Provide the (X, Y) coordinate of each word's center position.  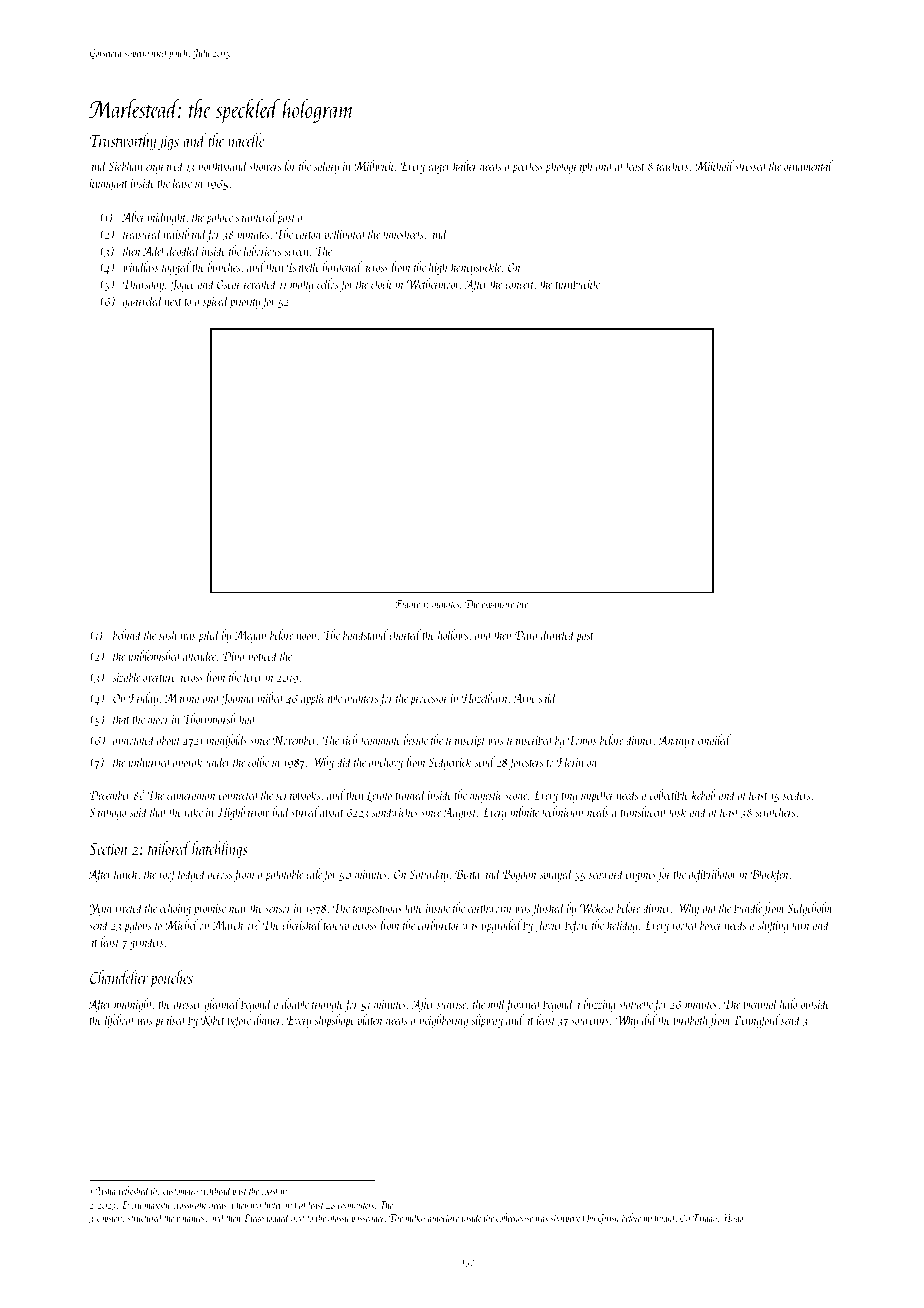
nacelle (246, 140)
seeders (796, 794)
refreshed (134, 1191)
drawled (558, 634)
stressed (751, 165)
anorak (188, 761)
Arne (524, 698)
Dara (526, 635)
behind (128, 634)
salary (326, 167)
